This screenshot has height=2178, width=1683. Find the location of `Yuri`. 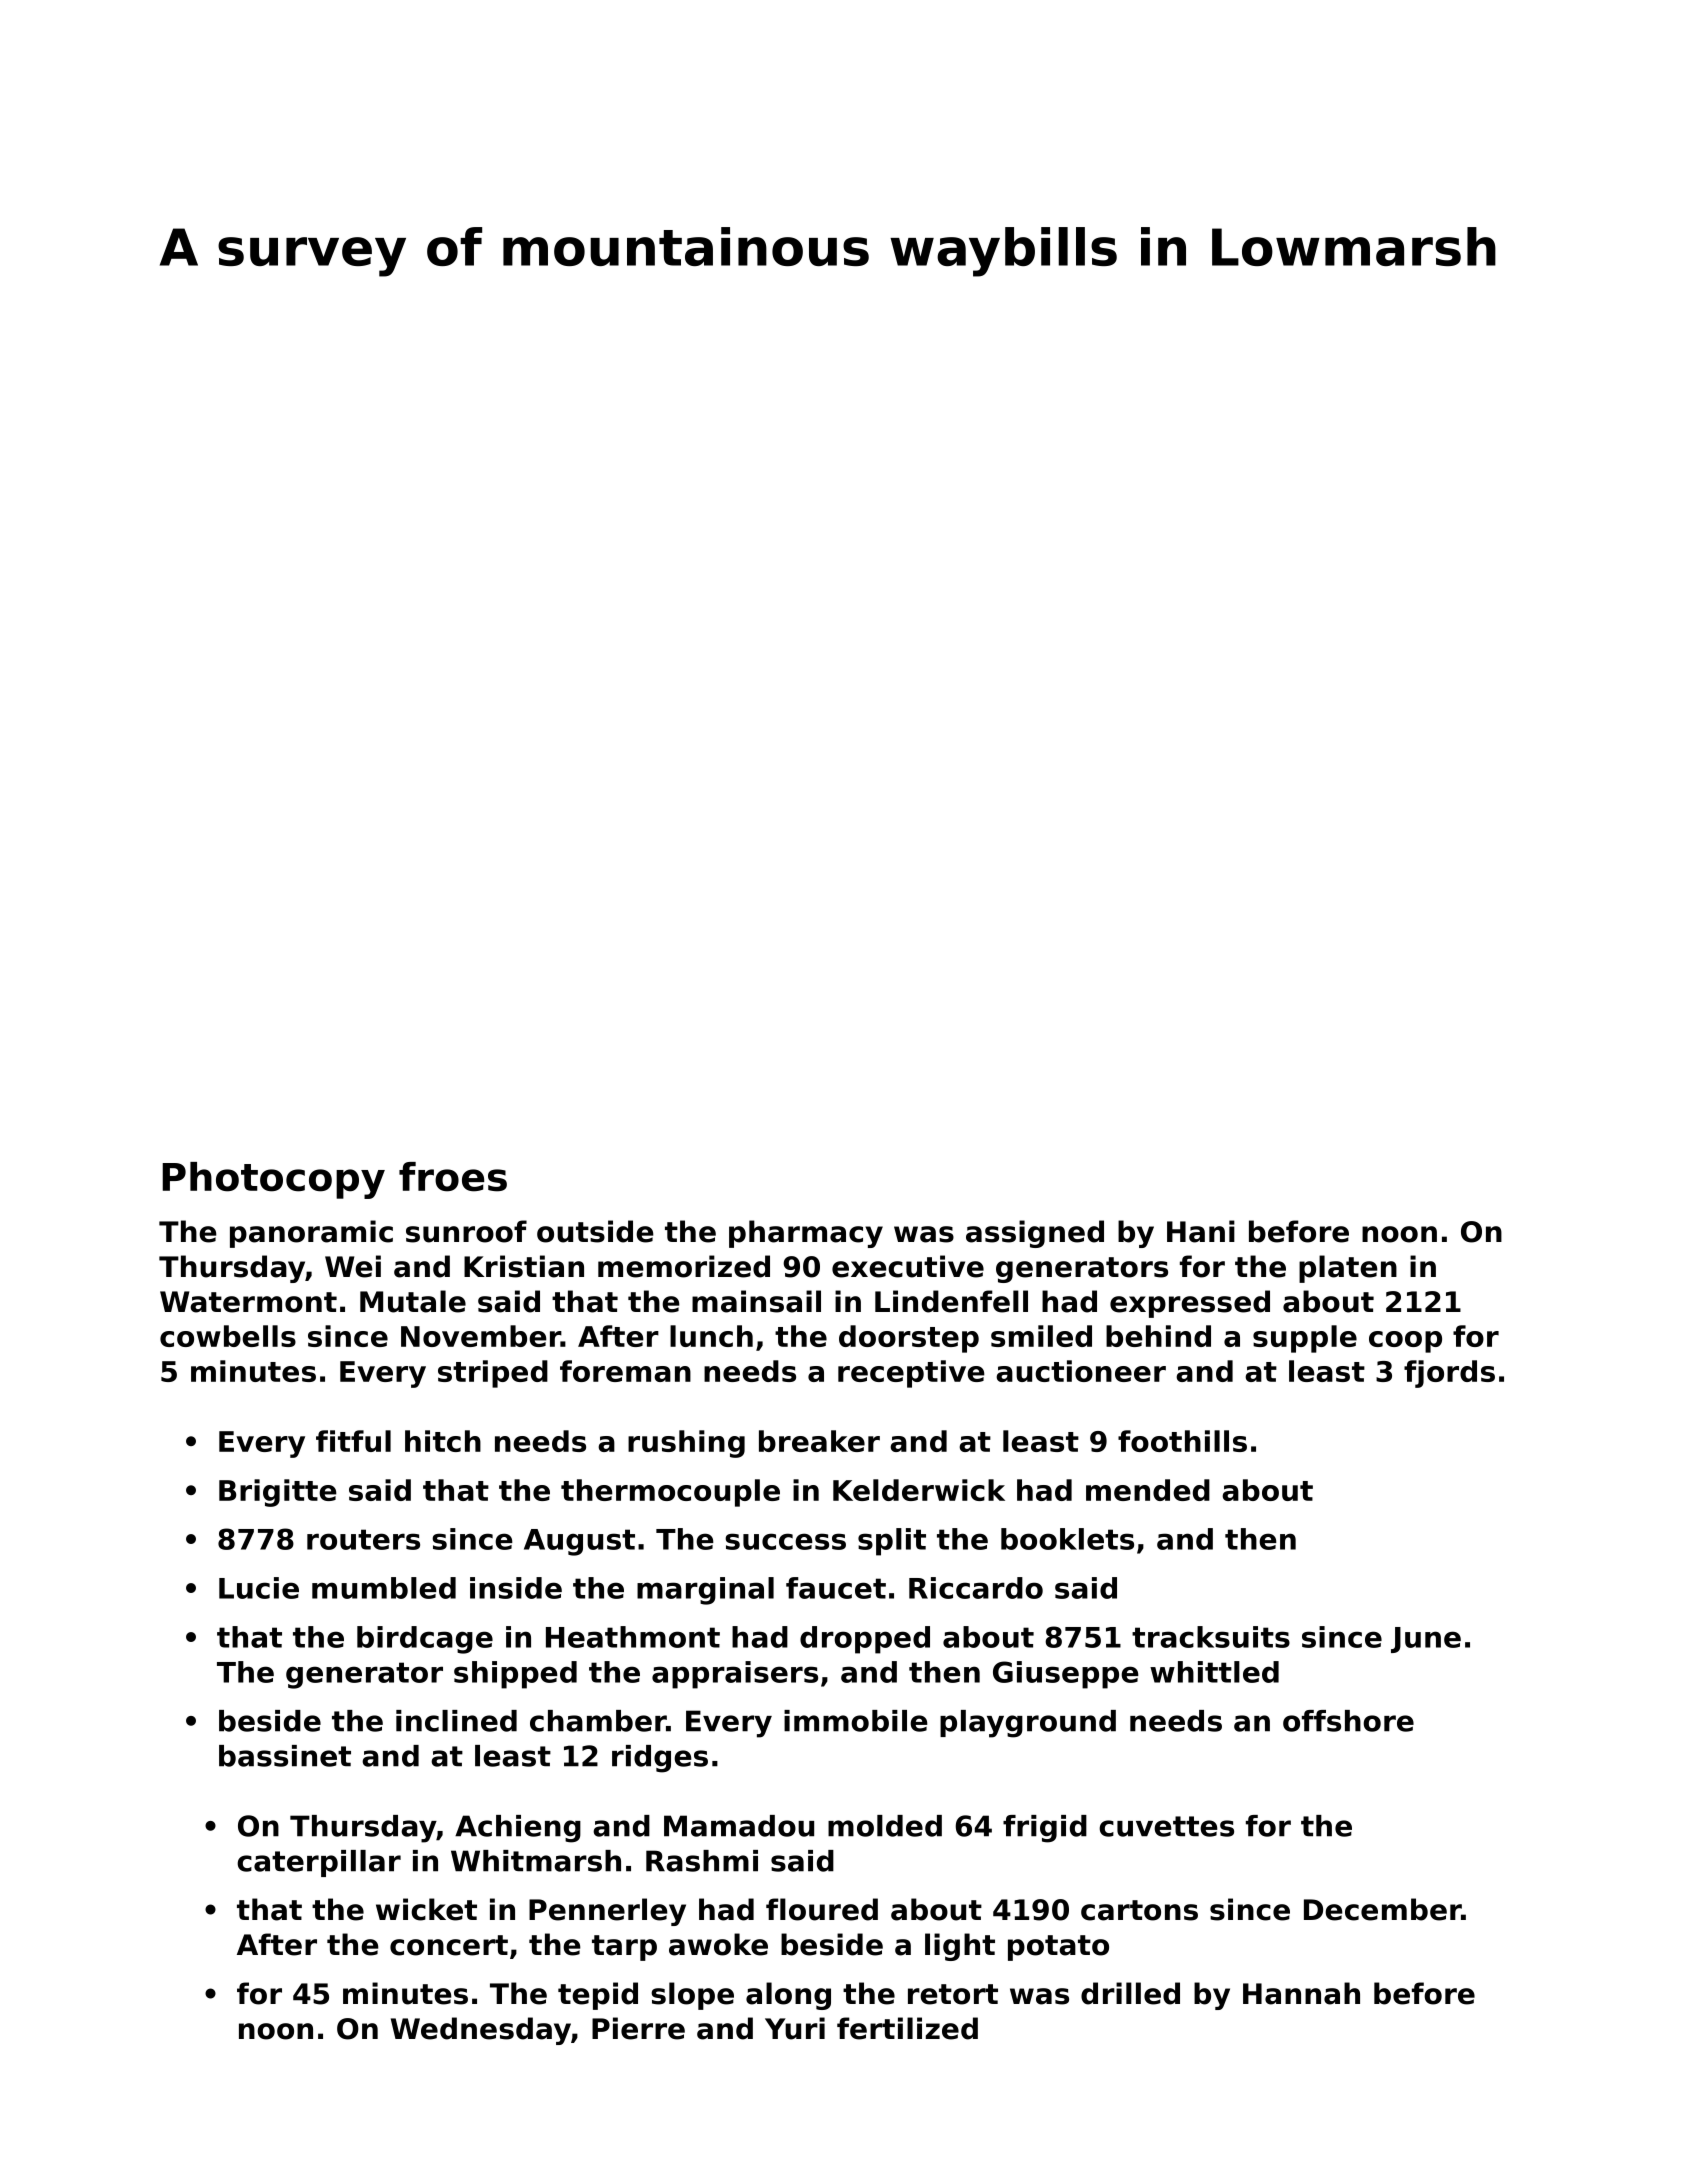

Yuri is located at coordinates (795, 2028).
